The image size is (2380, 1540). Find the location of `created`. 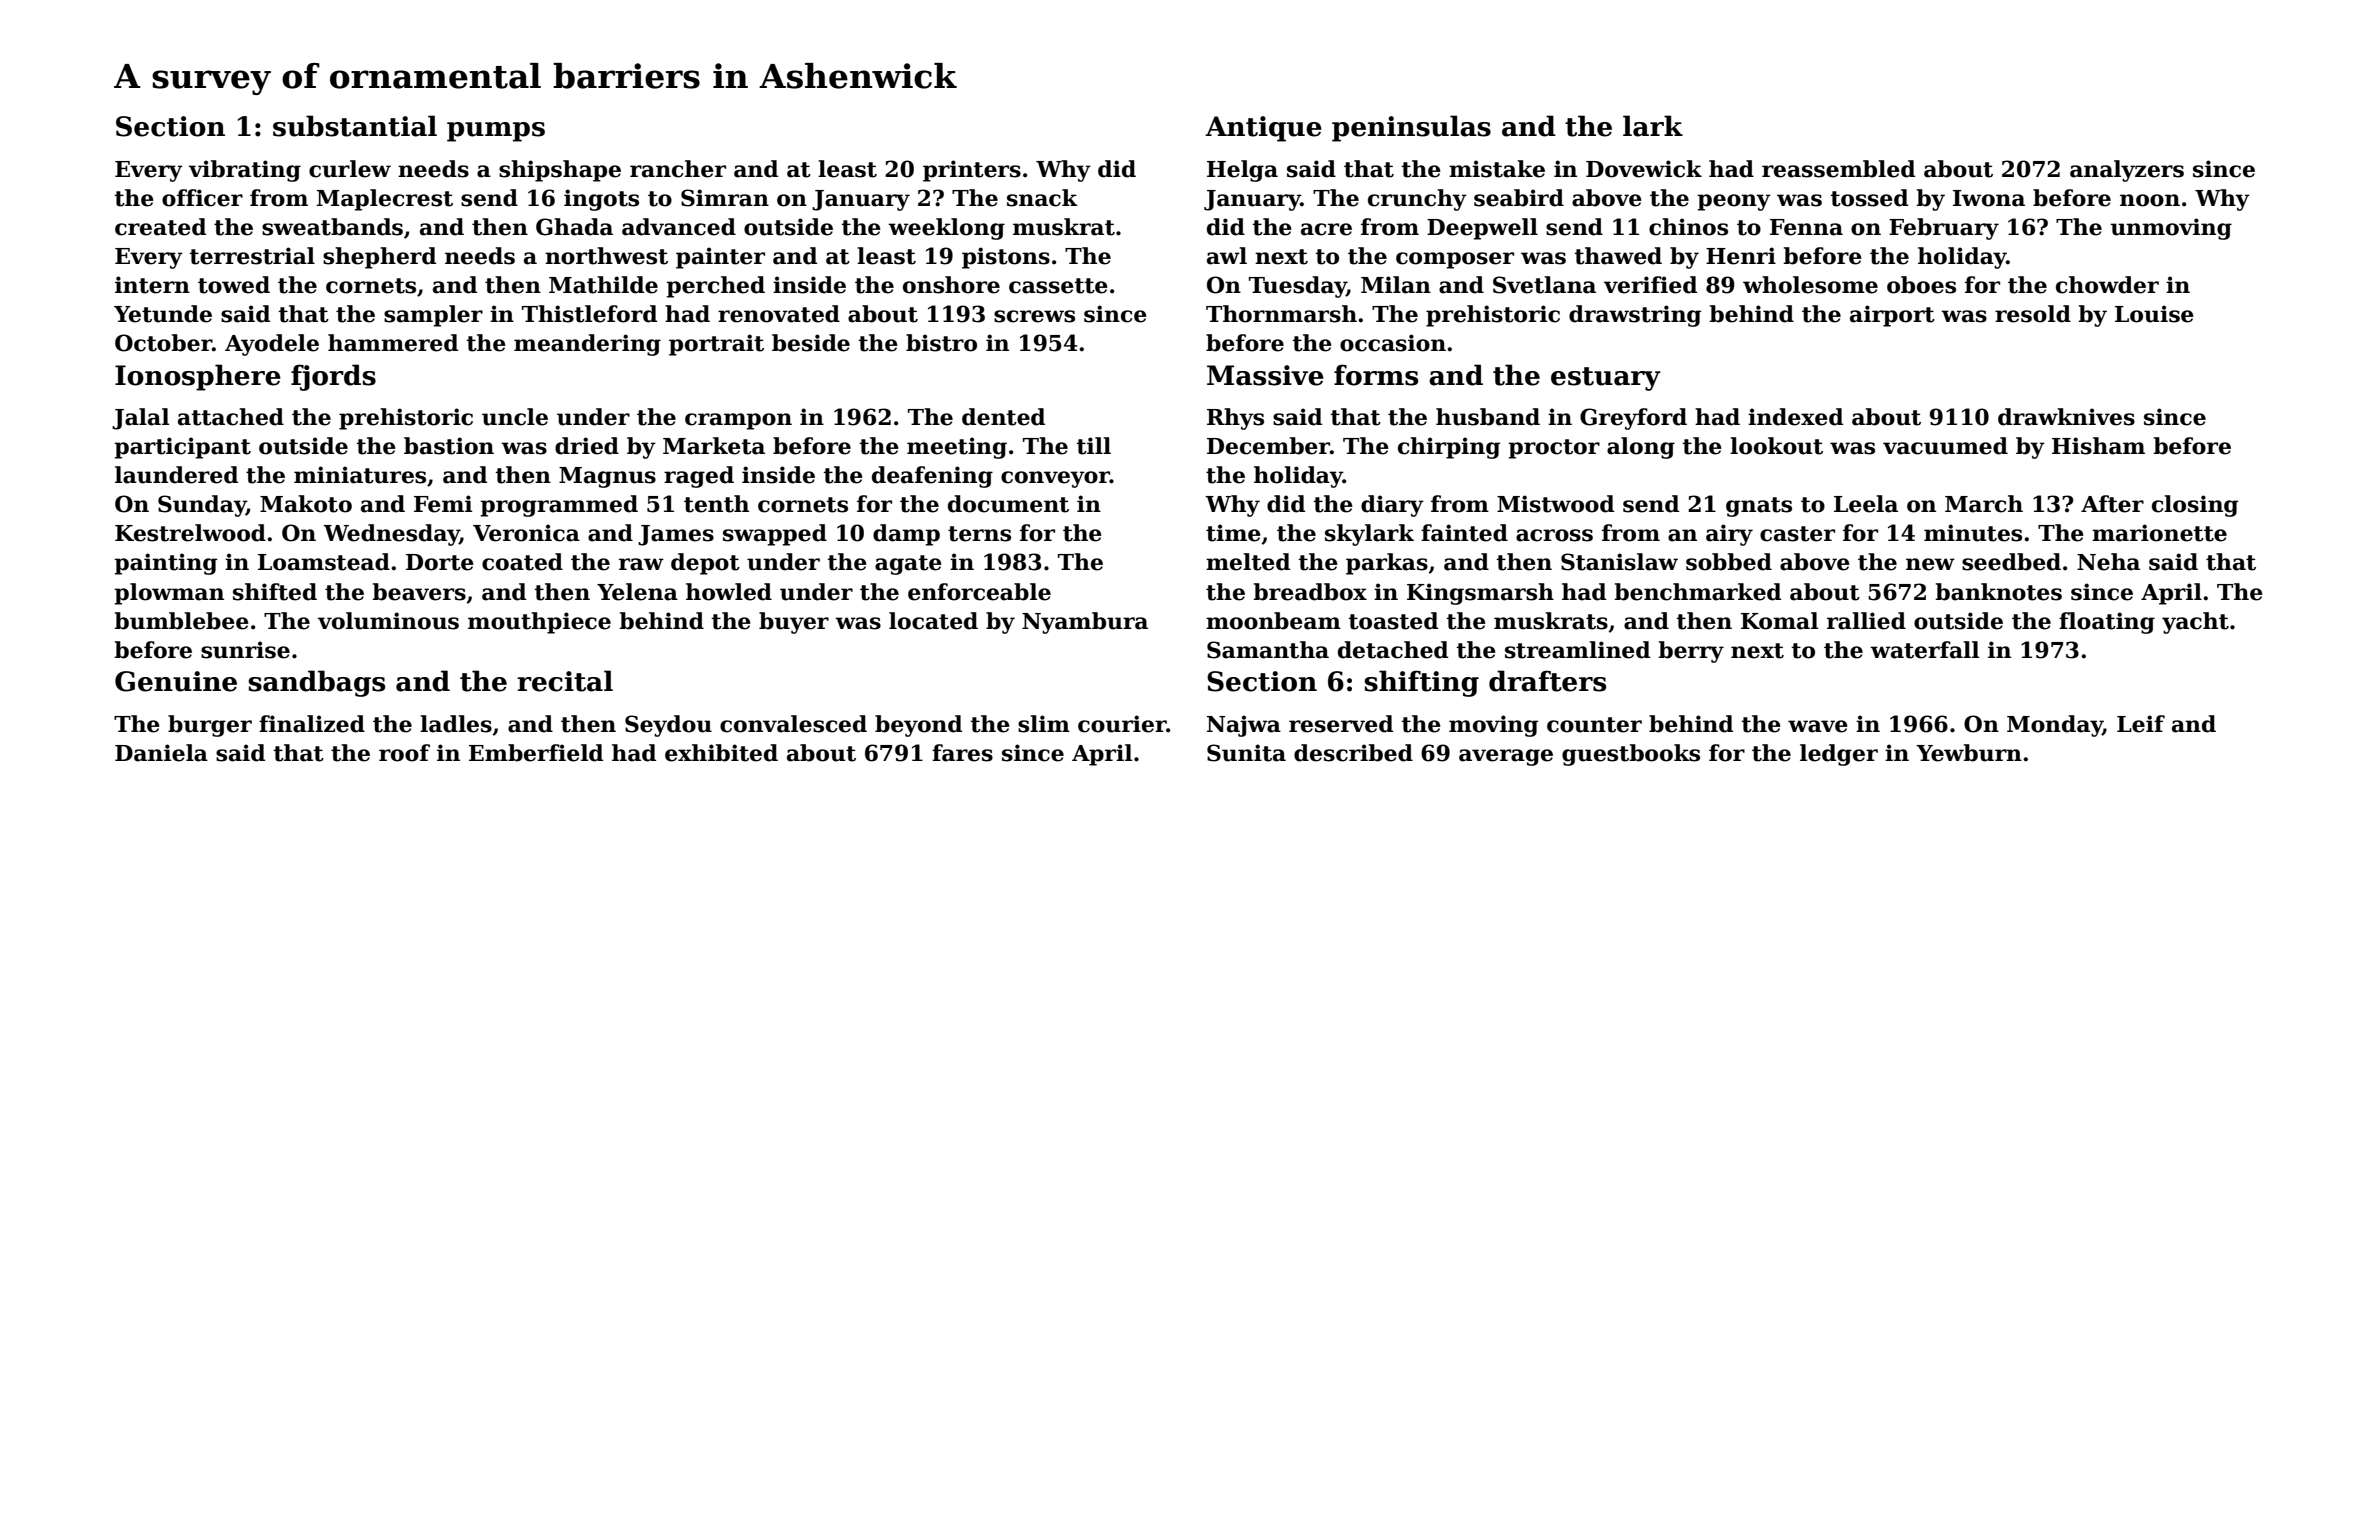

created is located at coordinates (160, 227).
